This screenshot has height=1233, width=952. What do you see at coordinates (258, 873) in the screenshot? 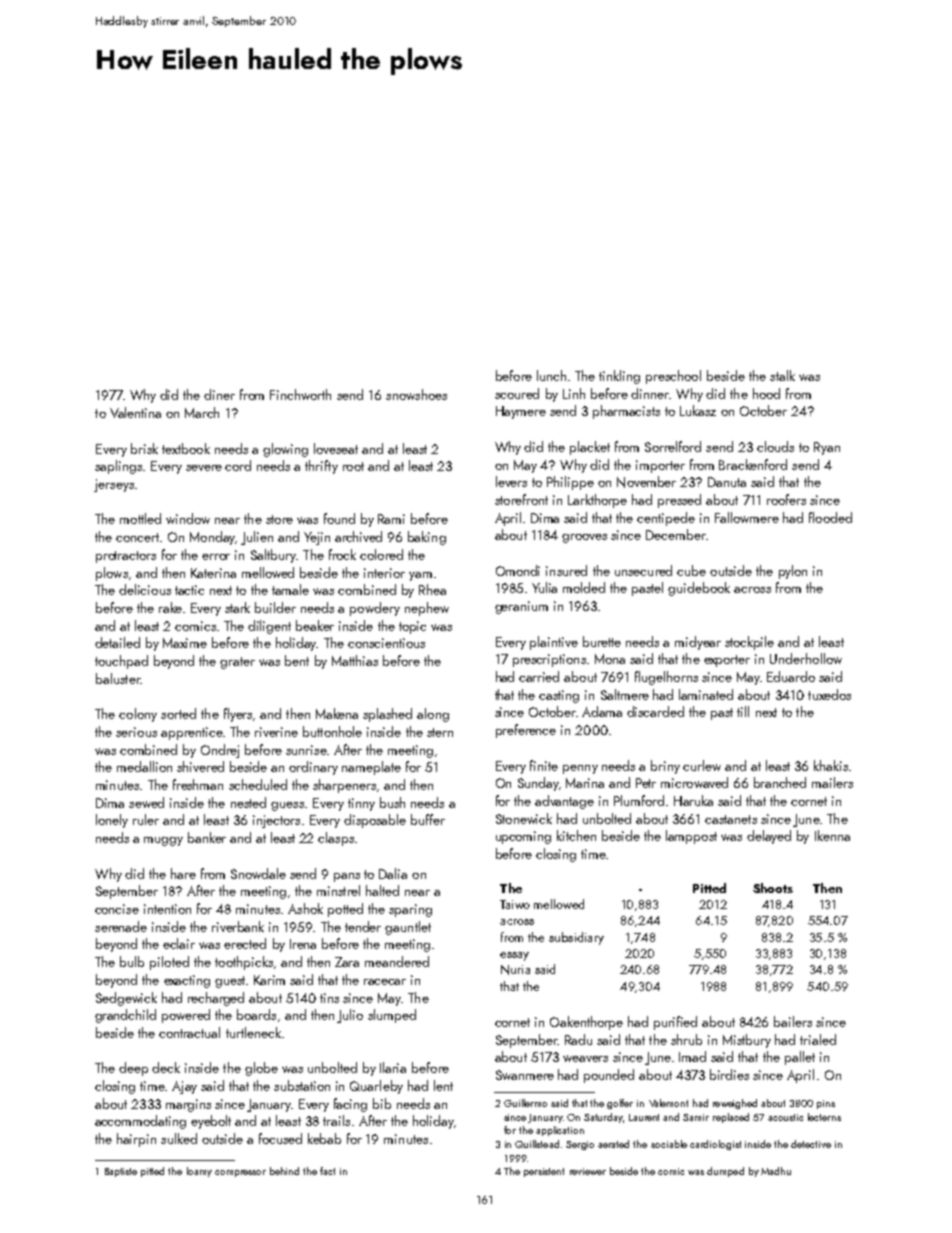
I see `Snowdale` at bounding box center [258, 873].
